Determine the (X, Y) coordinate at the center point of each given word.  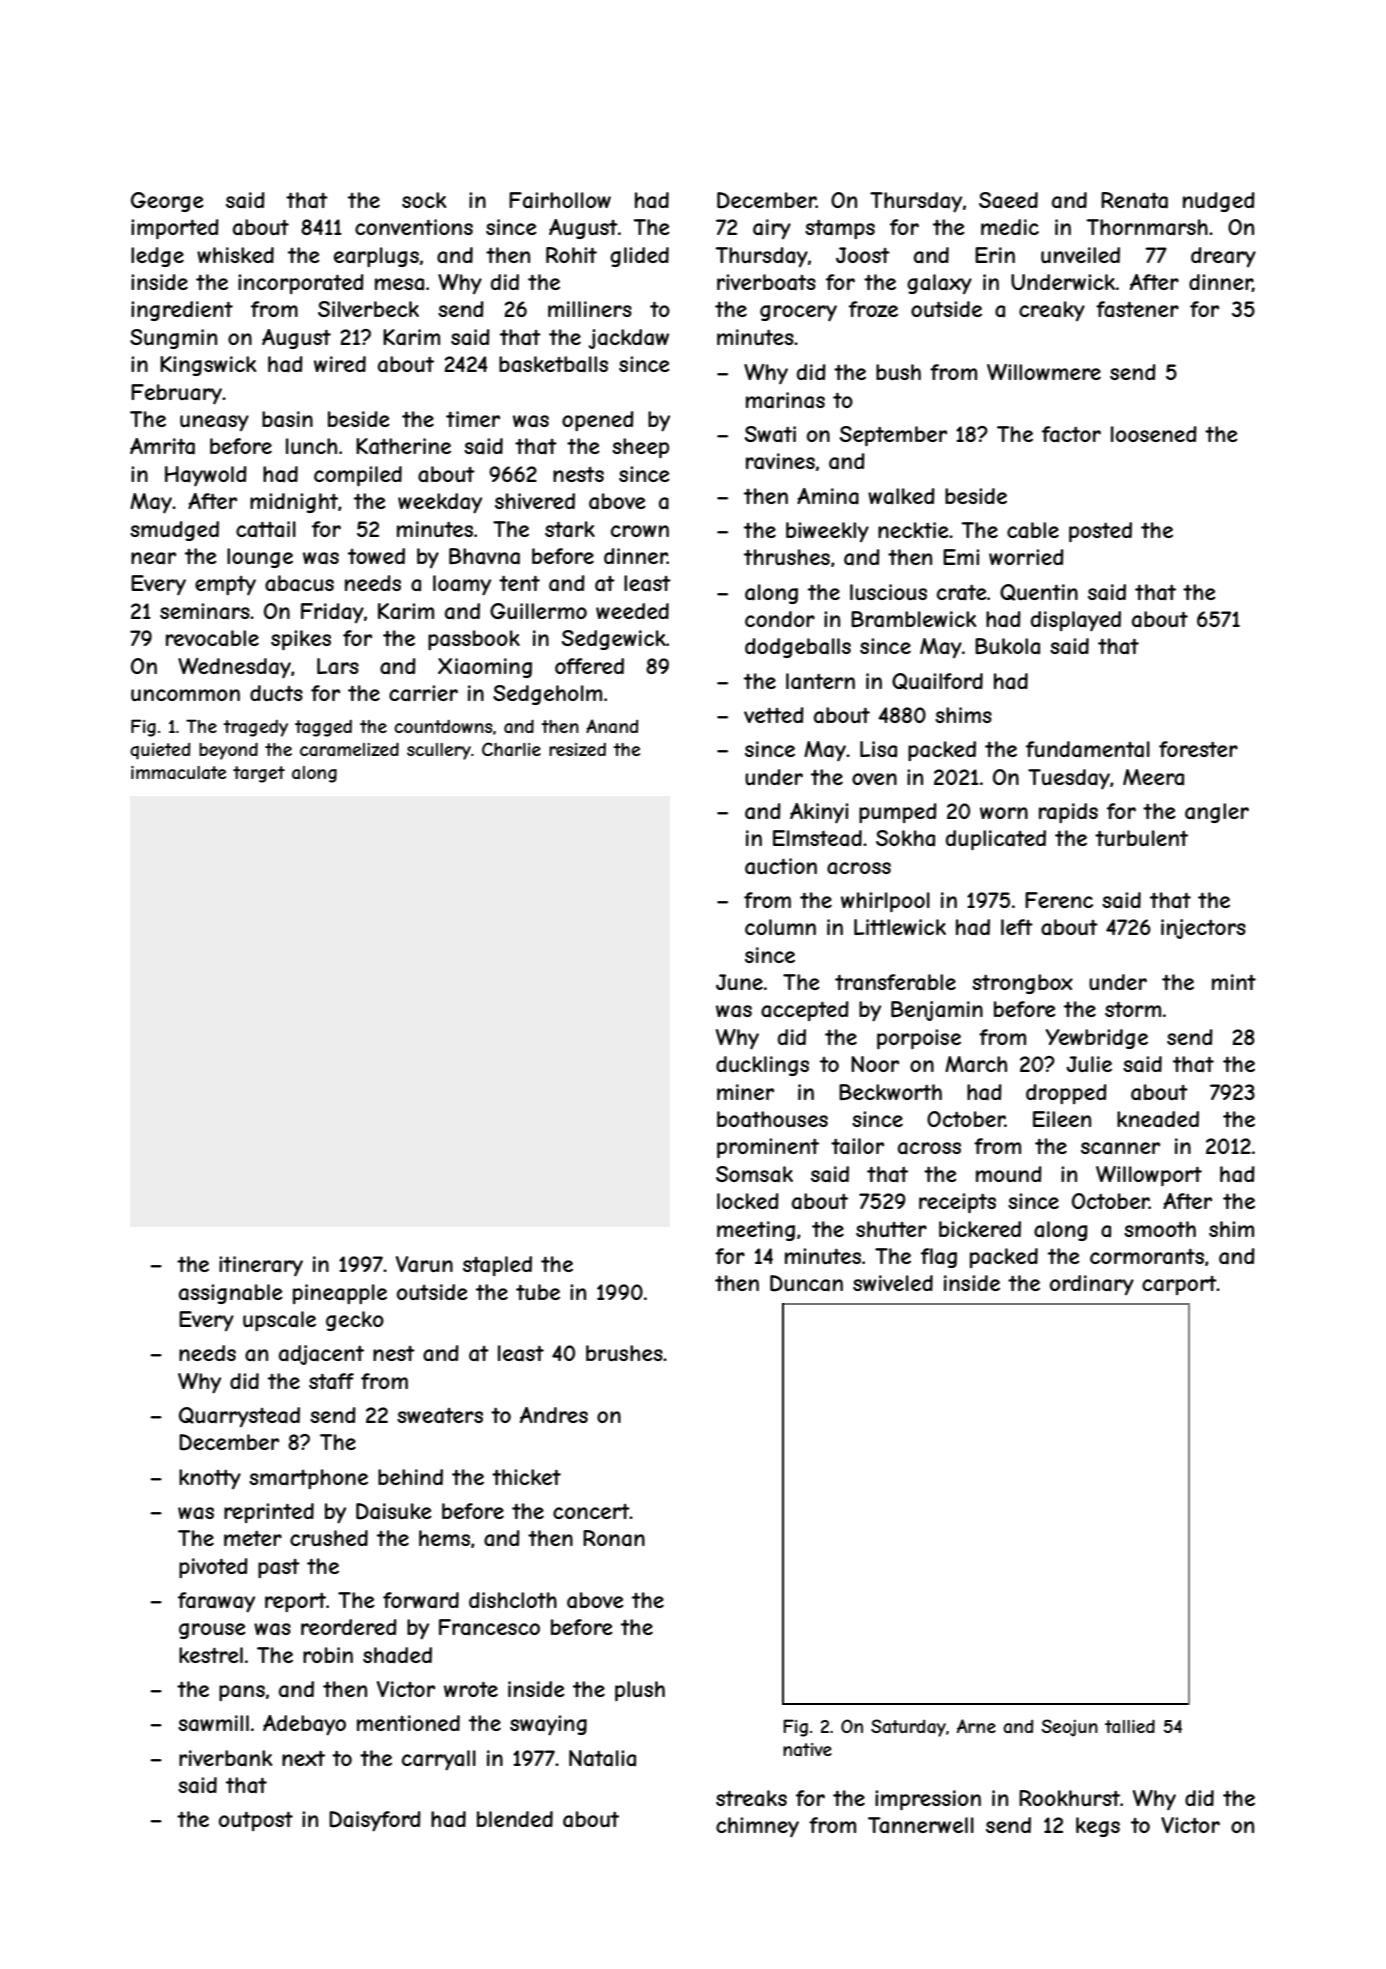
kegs (1098, 1827)
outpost (256, 1821)
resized (577, 749)
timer (473, 419)
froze (873, 309)
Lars (338, 666)
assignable (231, 1294)
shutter (891, 1229)
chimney (757, 1827)
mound (1009, 1174)
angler (1217, 813)
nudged (1219, 202)
